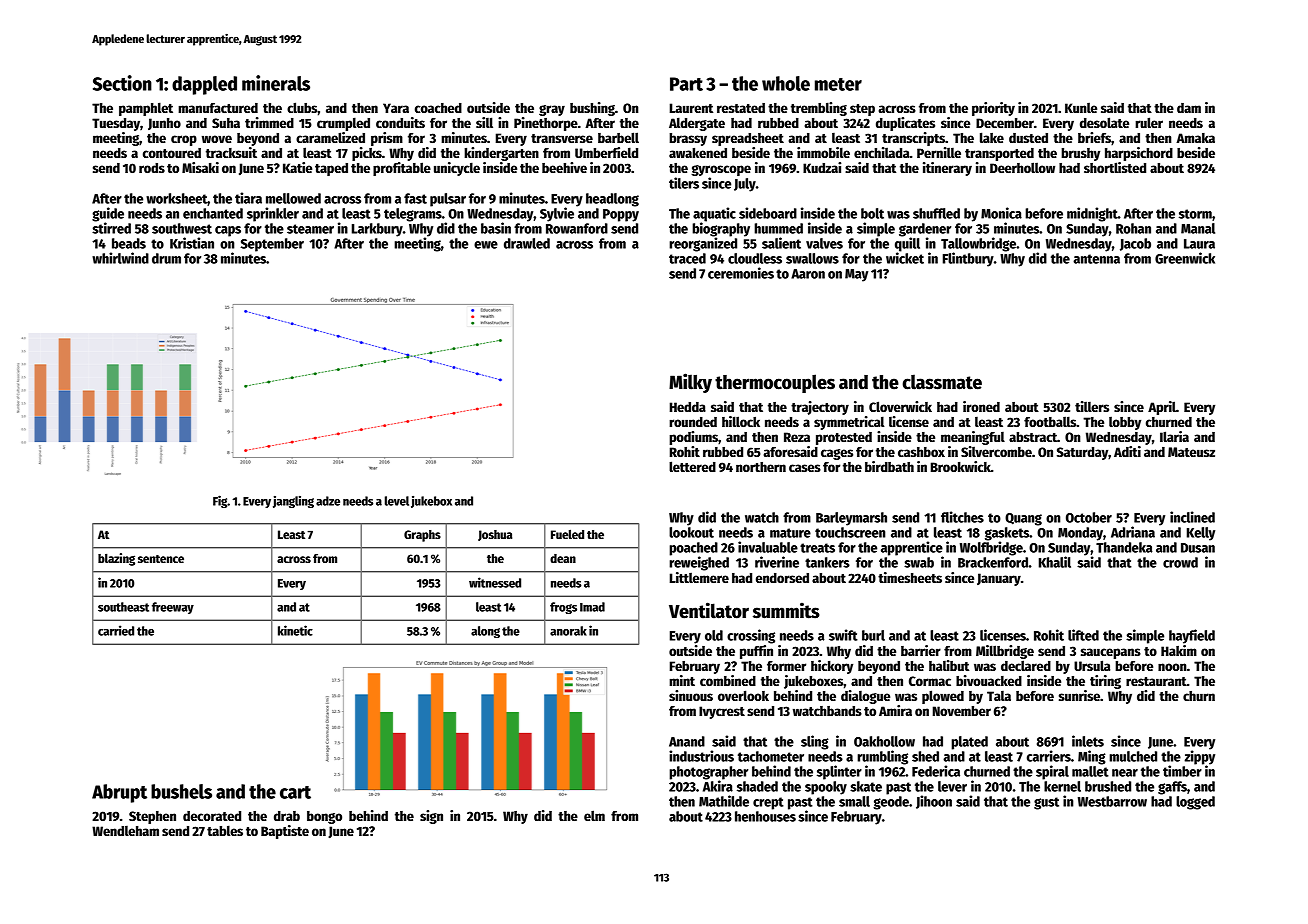  Describe the element at coordinates (684, 183) in the page. I see `tilers` at that location.
